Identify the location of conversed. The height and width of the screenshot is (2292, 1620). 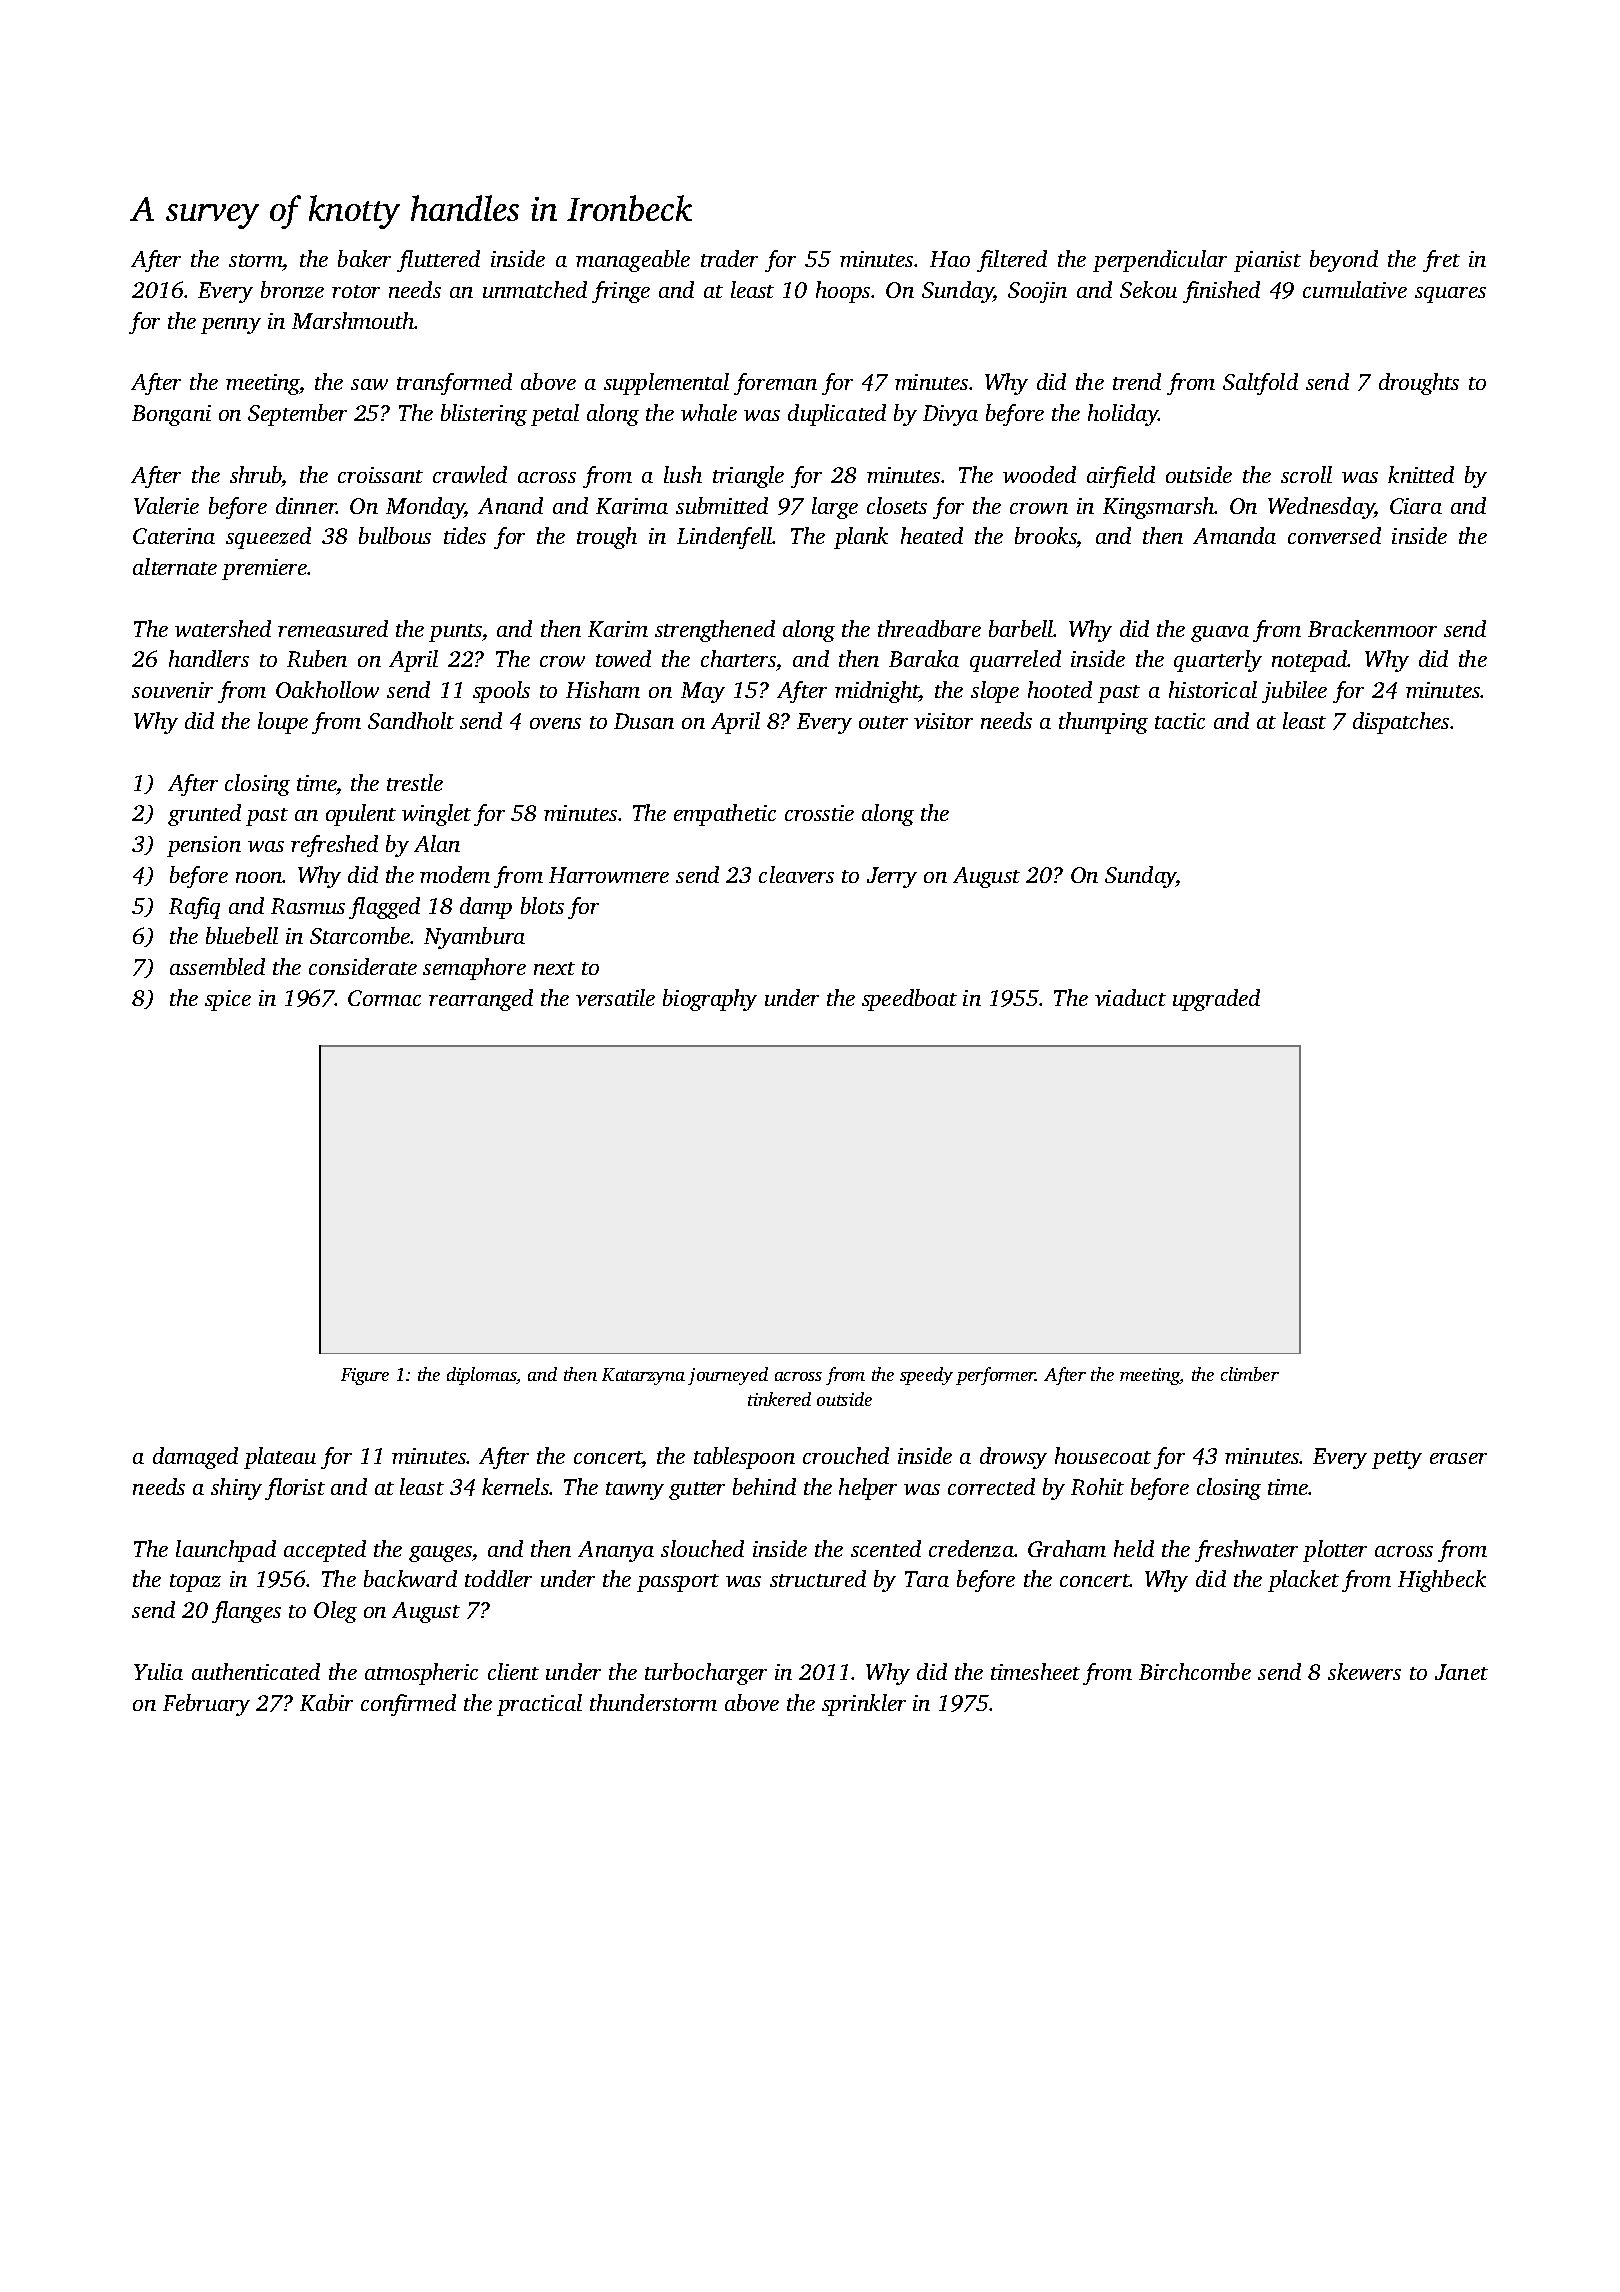
(1334, 535).
